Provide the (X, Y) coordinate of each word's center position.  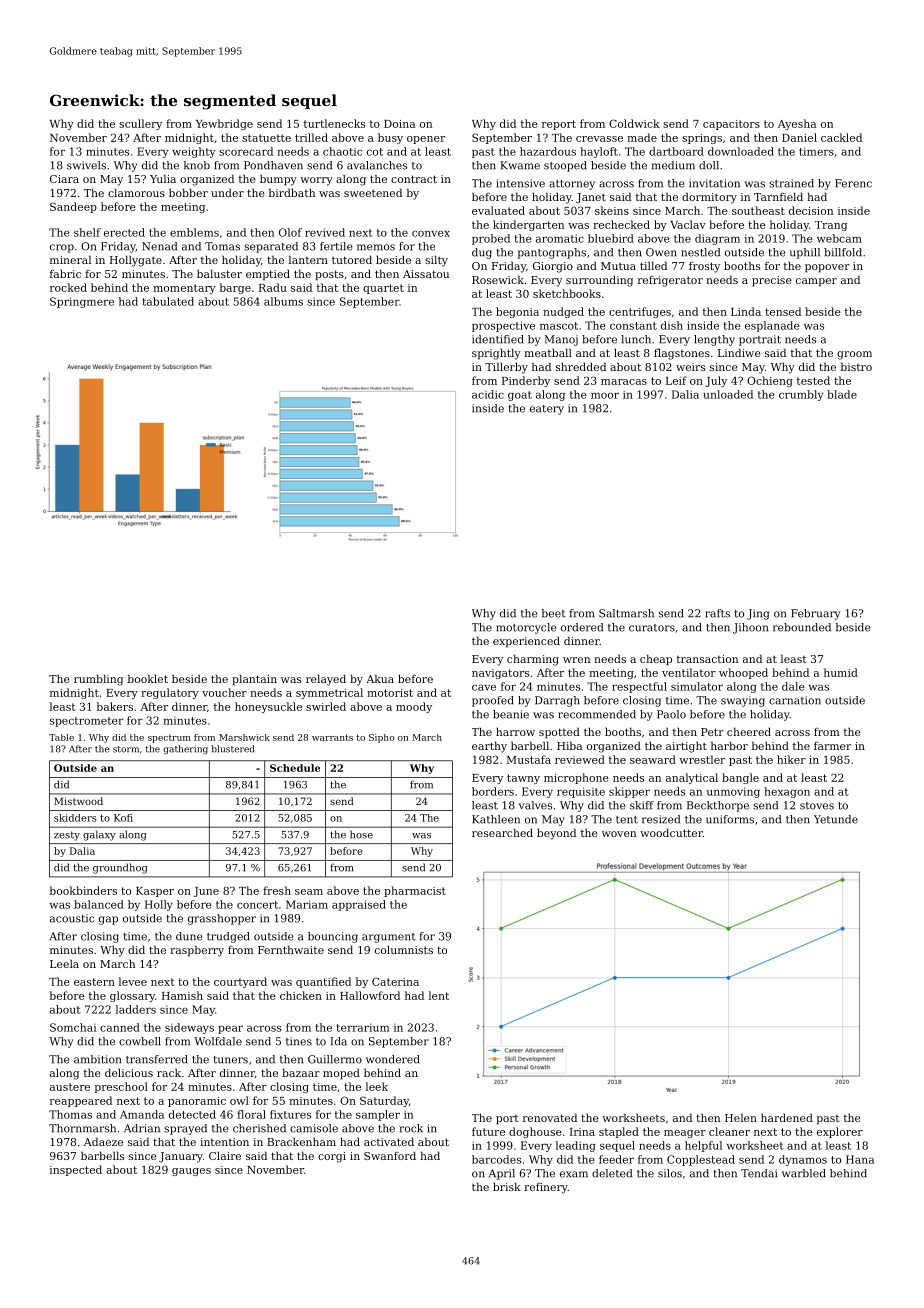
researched (502, 832)
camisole (314, 1128)
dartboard (676, 151)
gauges (191, 1172)
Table (61, 737)
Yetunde (836, 819)
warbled (804, 1173)
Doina (399, 124)
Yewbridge (224, 124)
